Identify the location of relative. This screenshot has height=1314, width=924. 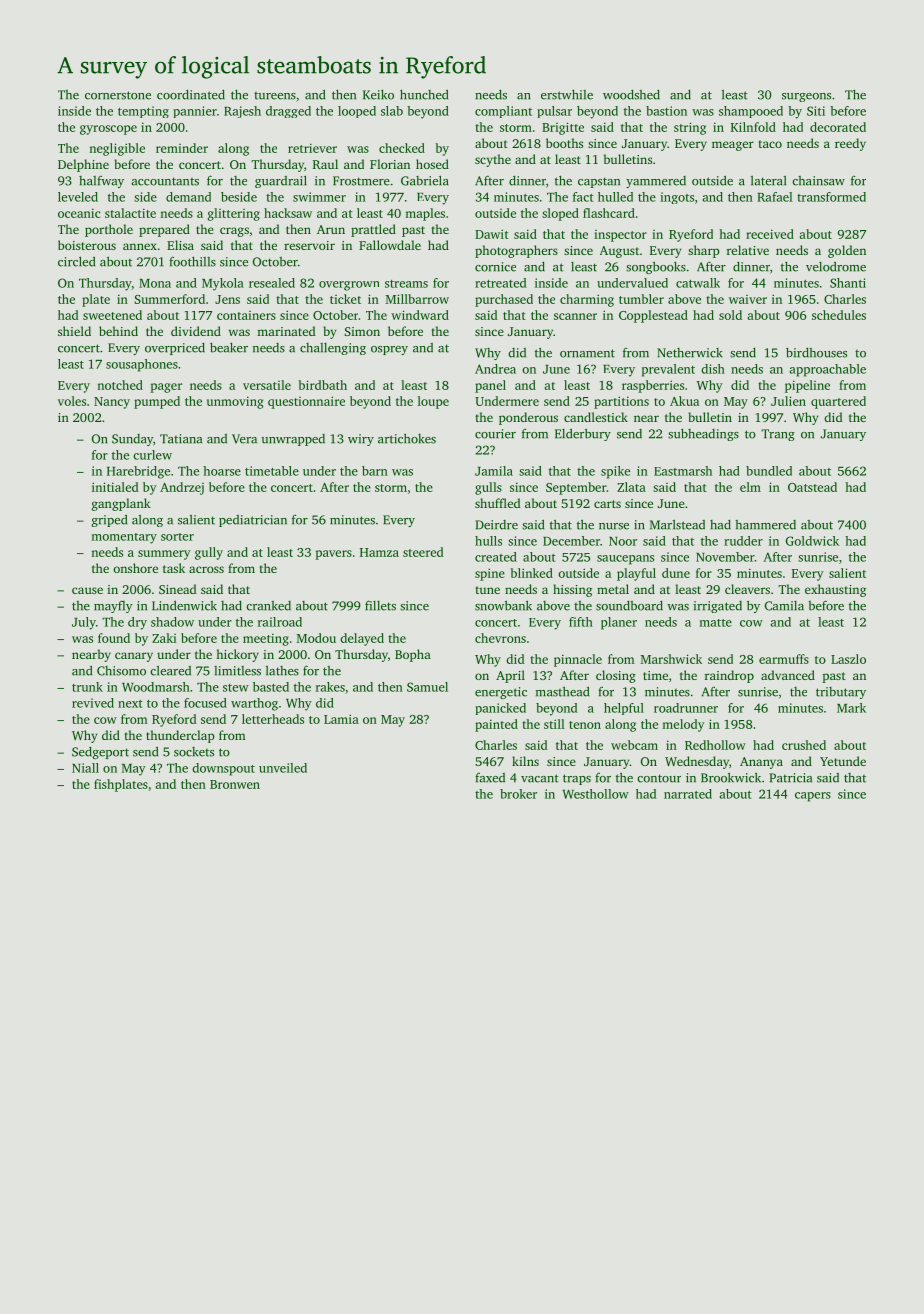
(748, 250).
